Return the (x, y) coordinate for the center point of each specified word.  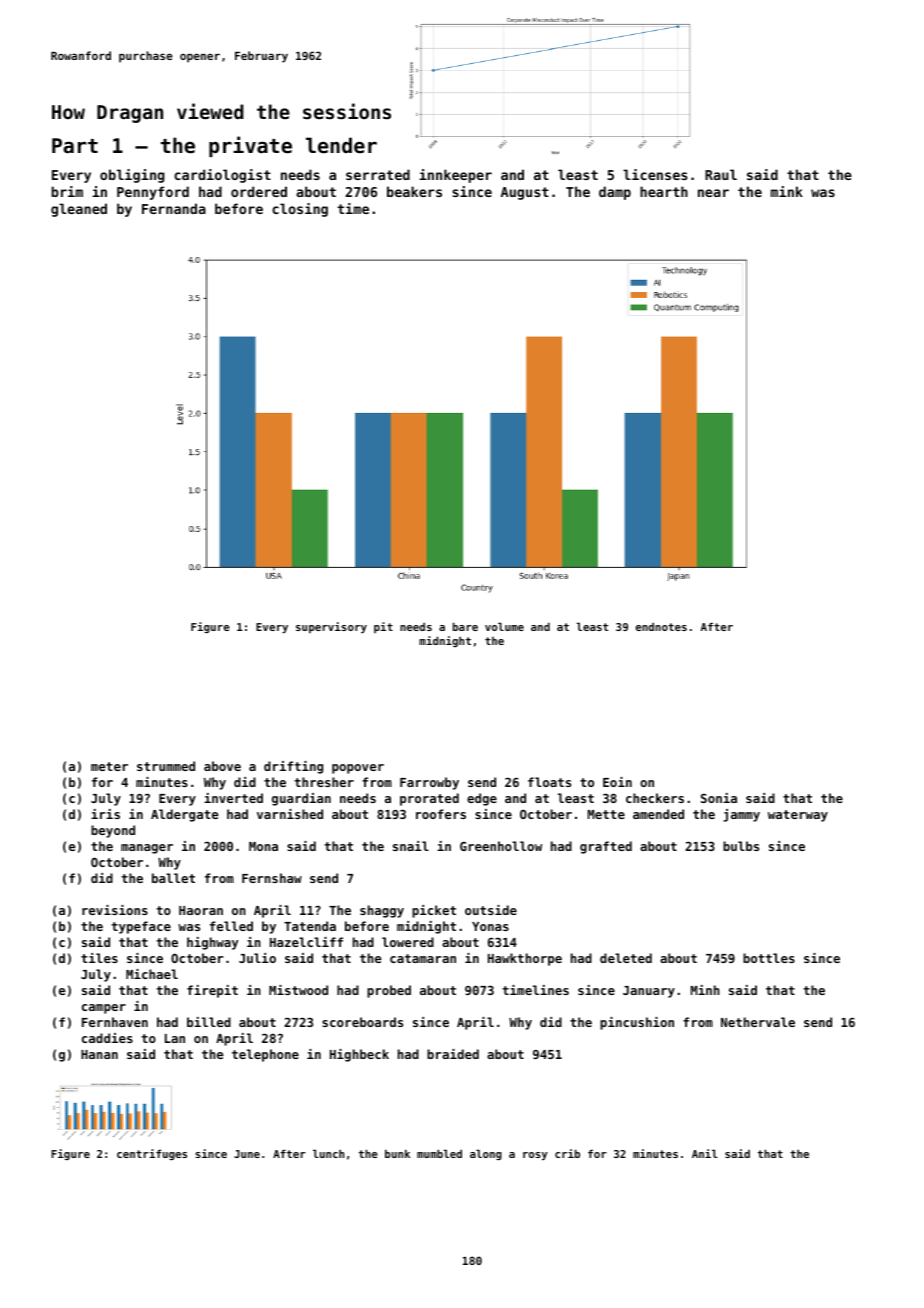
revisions (115, 910)
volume (504, 626)
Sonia (719, 798)
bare (465, 626)
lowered (408, 942)
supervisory (331, 627)
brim (67, 191)
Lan (175, 1038)
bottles (769, 958)
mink (787, 191)
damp (615, 193)
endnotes (661, 626)
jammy (741, 815)
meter (109, 766)
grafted (606, 847)
